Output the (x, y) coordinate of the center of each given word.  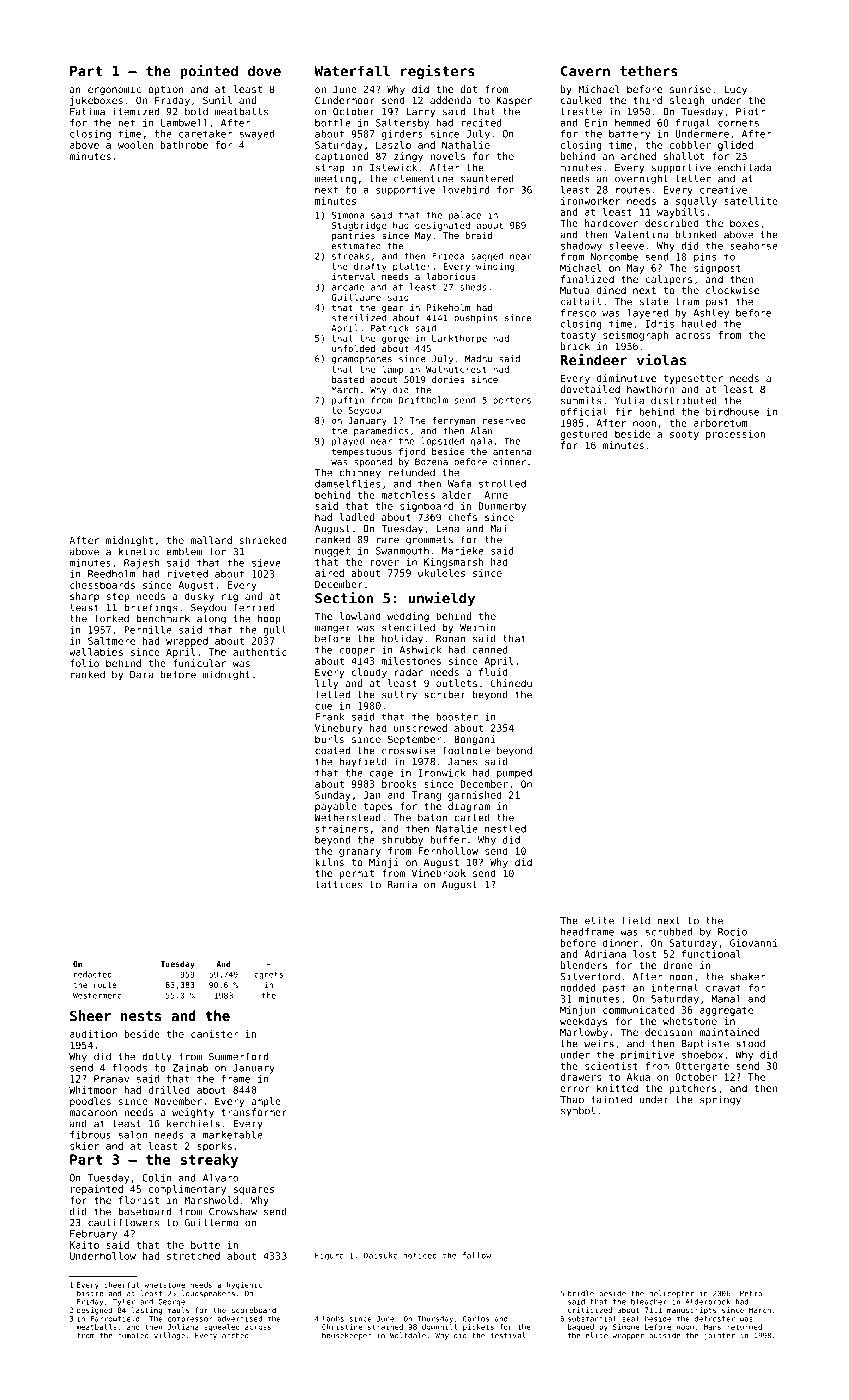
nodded (578, 988)
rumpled (133, 1336)
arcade (348, 287)
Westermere (97, 995)
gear (393, 309)
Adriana (605, 954)
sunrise (690, 89)
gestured (584, 435)
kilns (330, 862)
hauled (699, 324)
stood (750, 1043)
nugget (332, 552)
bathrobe (184, 145)
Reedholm (112, 574)
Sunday (333, 796)
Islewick (393, 167)
